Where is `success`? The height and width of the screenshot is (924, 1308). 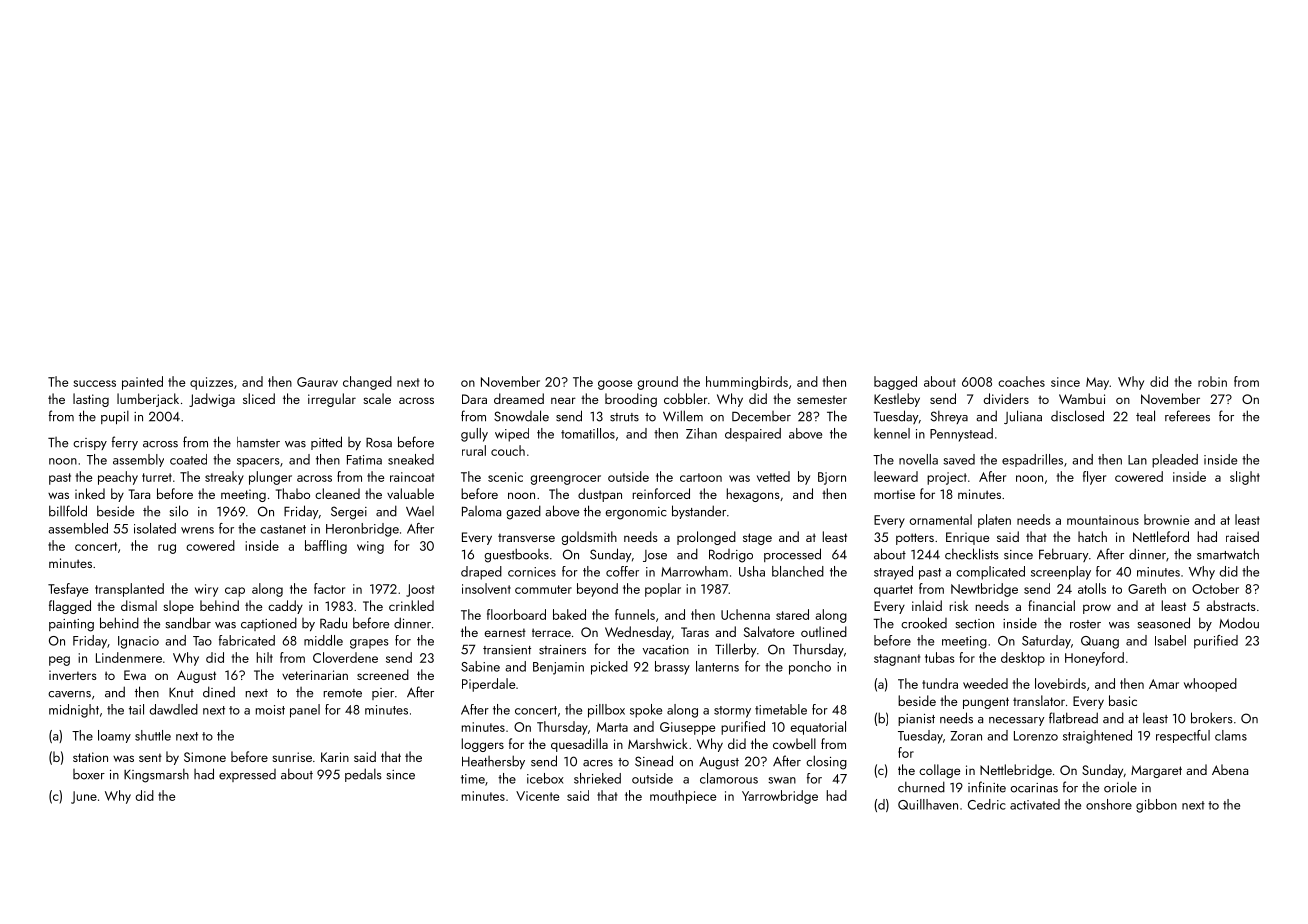
success is located at coordinates (94, 383).
